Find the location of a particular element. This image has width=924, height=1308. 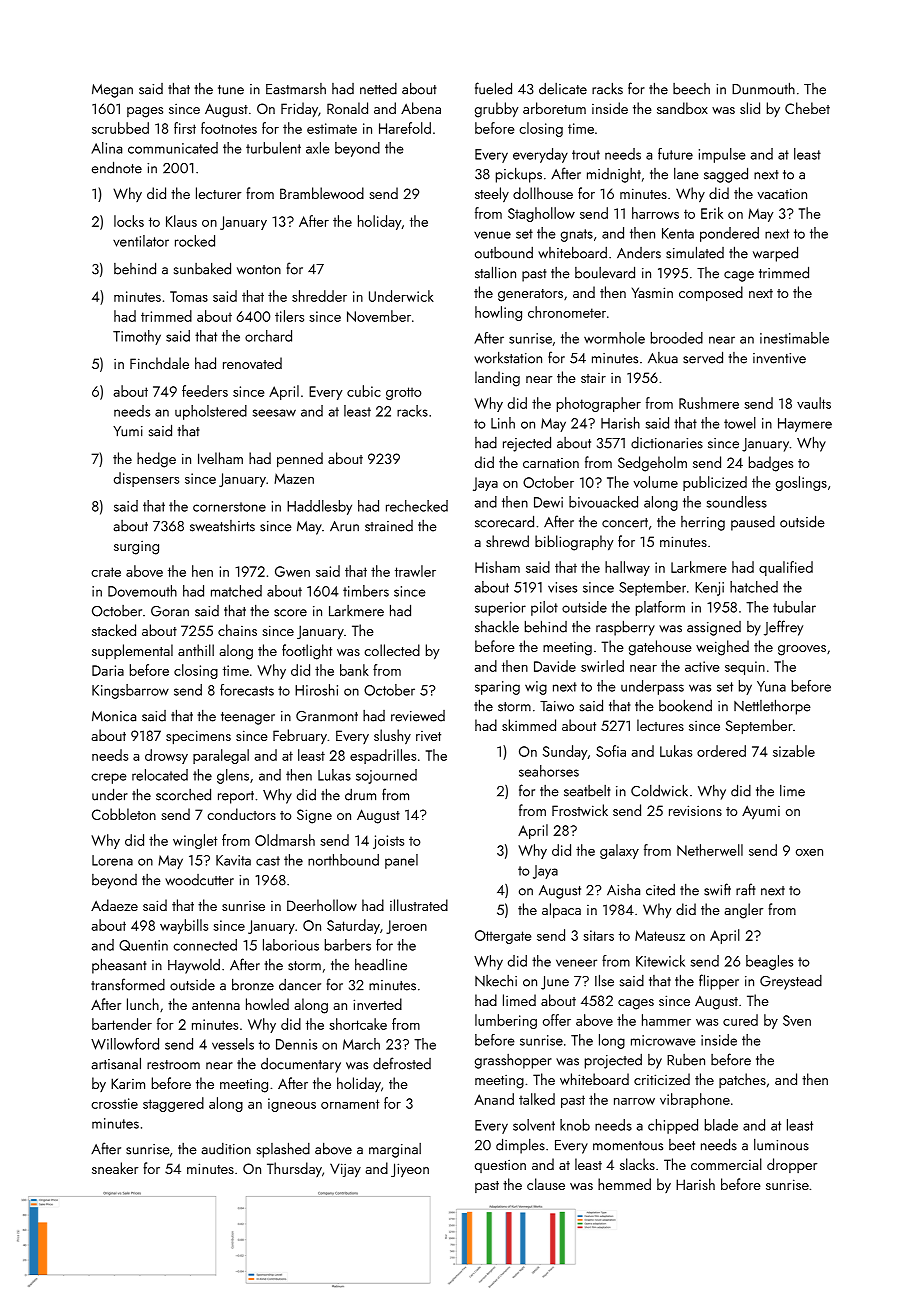

sunbaked is located at coordinates (202, 268).
